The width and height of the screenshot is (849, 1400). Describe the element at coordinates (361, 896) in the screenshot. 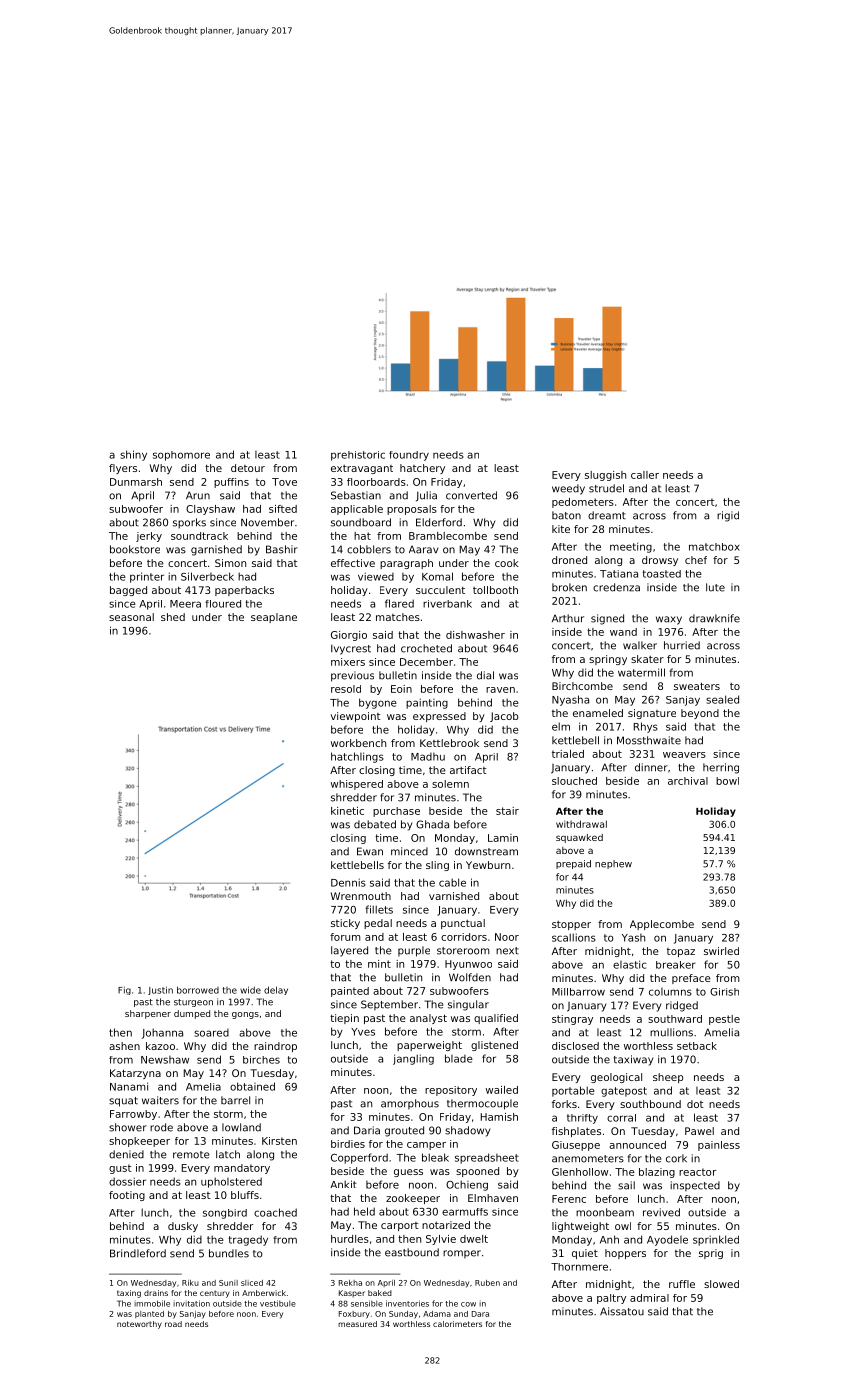

I see `Wrenmouth` at that location.
